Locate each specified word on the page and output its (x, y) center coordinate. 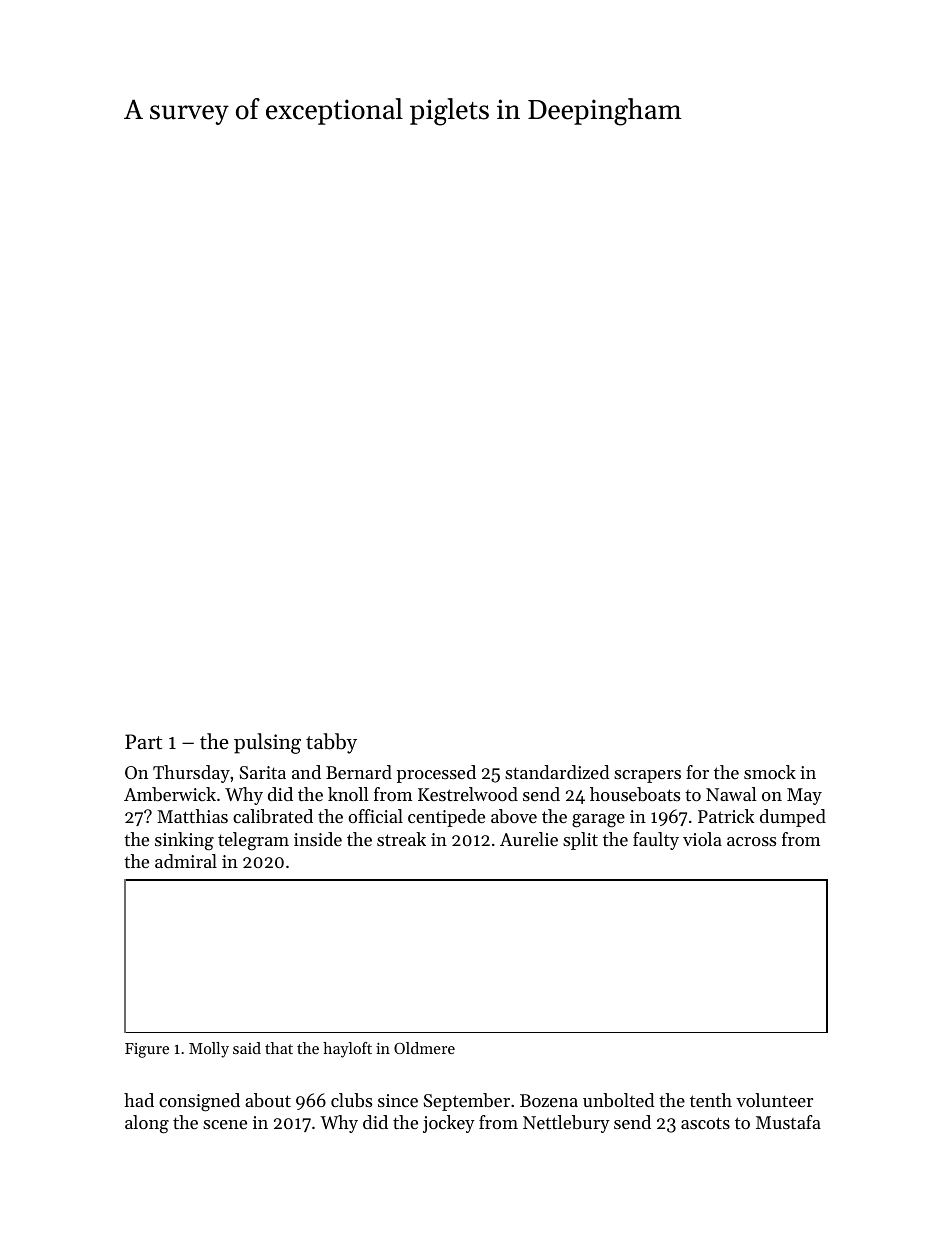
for (697, 772)
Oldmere (424, 1048)
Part (143, 742)
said (247, 1048)
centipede (446, 818)
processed (436, 774)
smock (770, 772)
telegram (253, 841)
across (751, 841)
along (147, 1124)
